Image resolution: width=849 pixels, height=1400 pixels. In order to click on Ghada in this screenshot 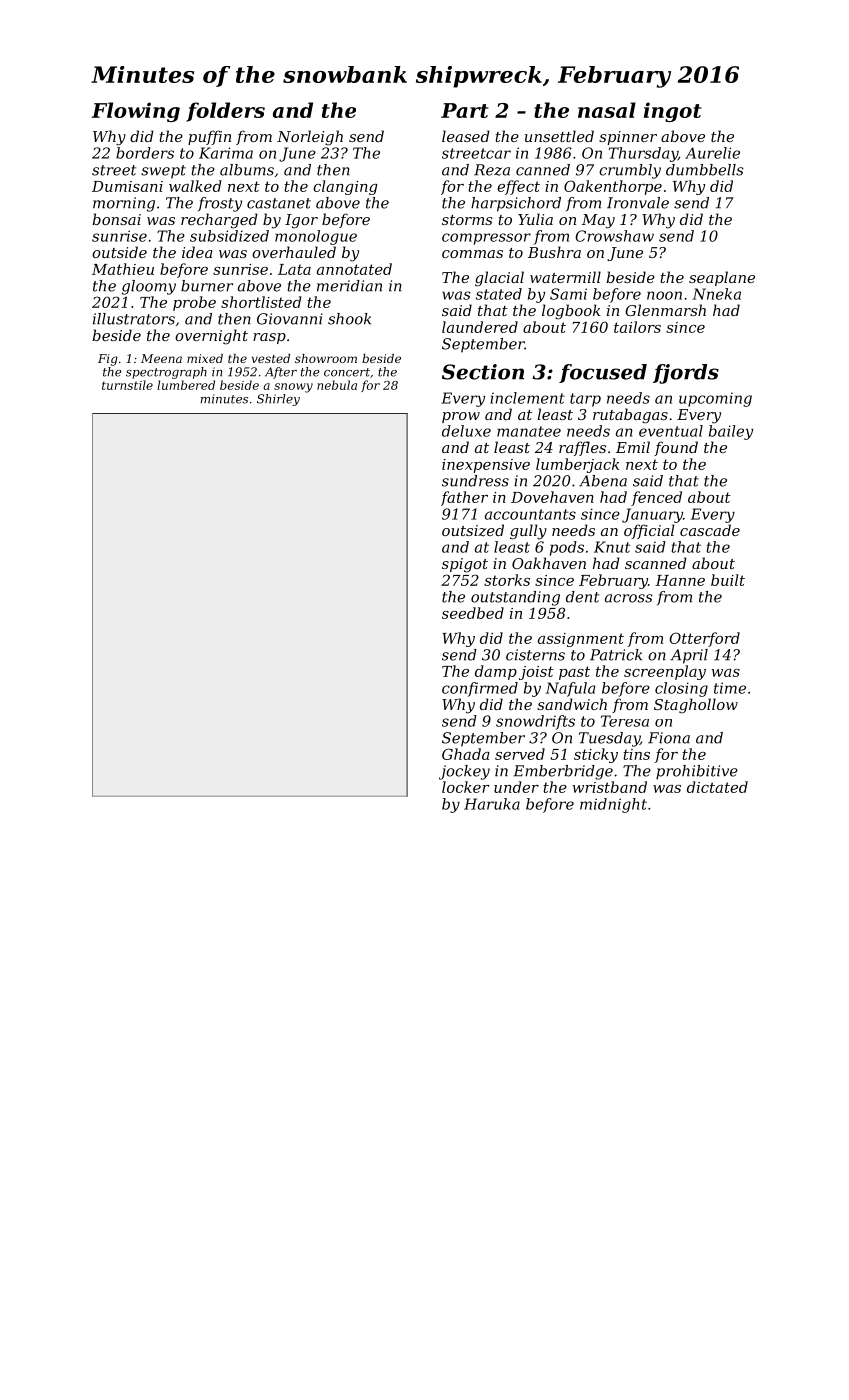, I will do `click(466, 754)`.
